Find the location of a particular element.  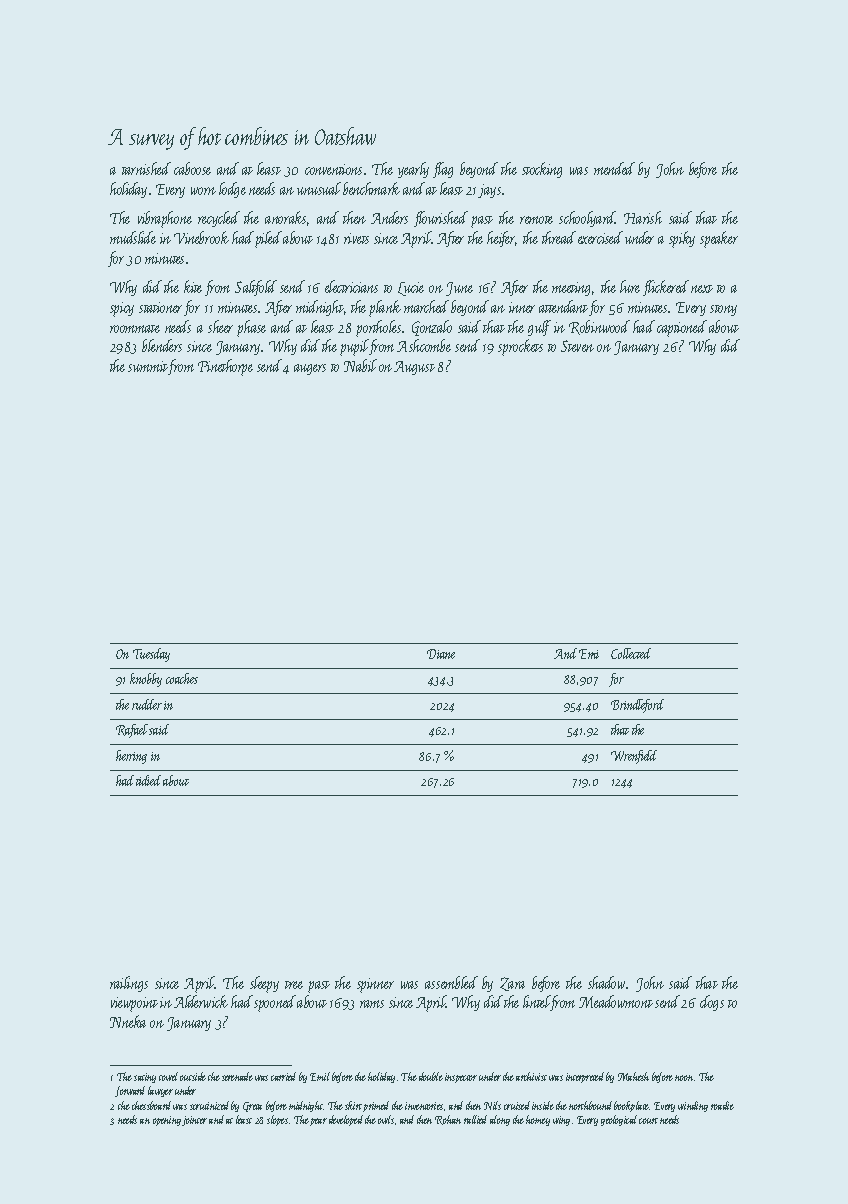

Rohan is located at coordinates (448, 1120).
